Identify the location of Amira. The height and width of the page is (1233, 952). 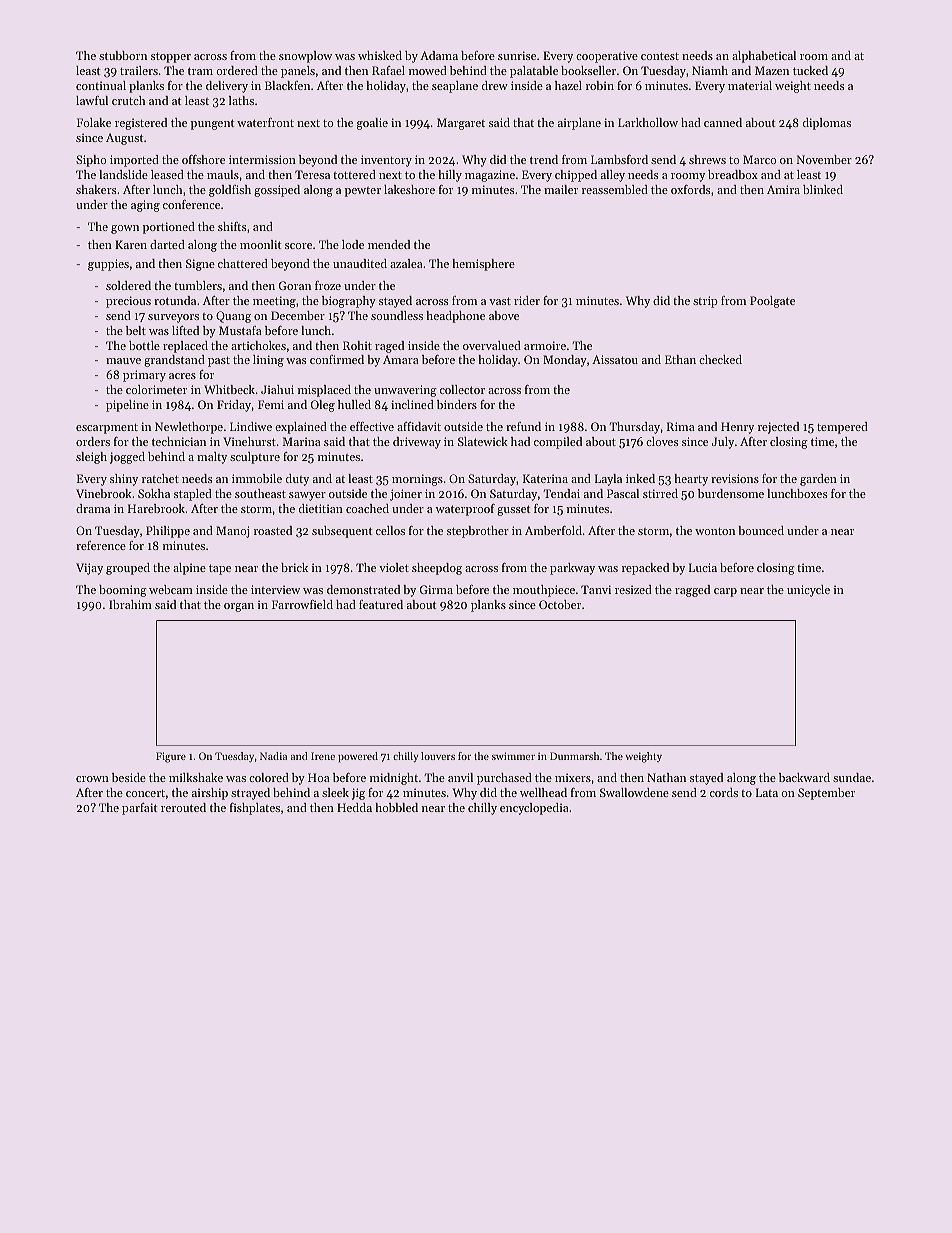
(783, 189).
